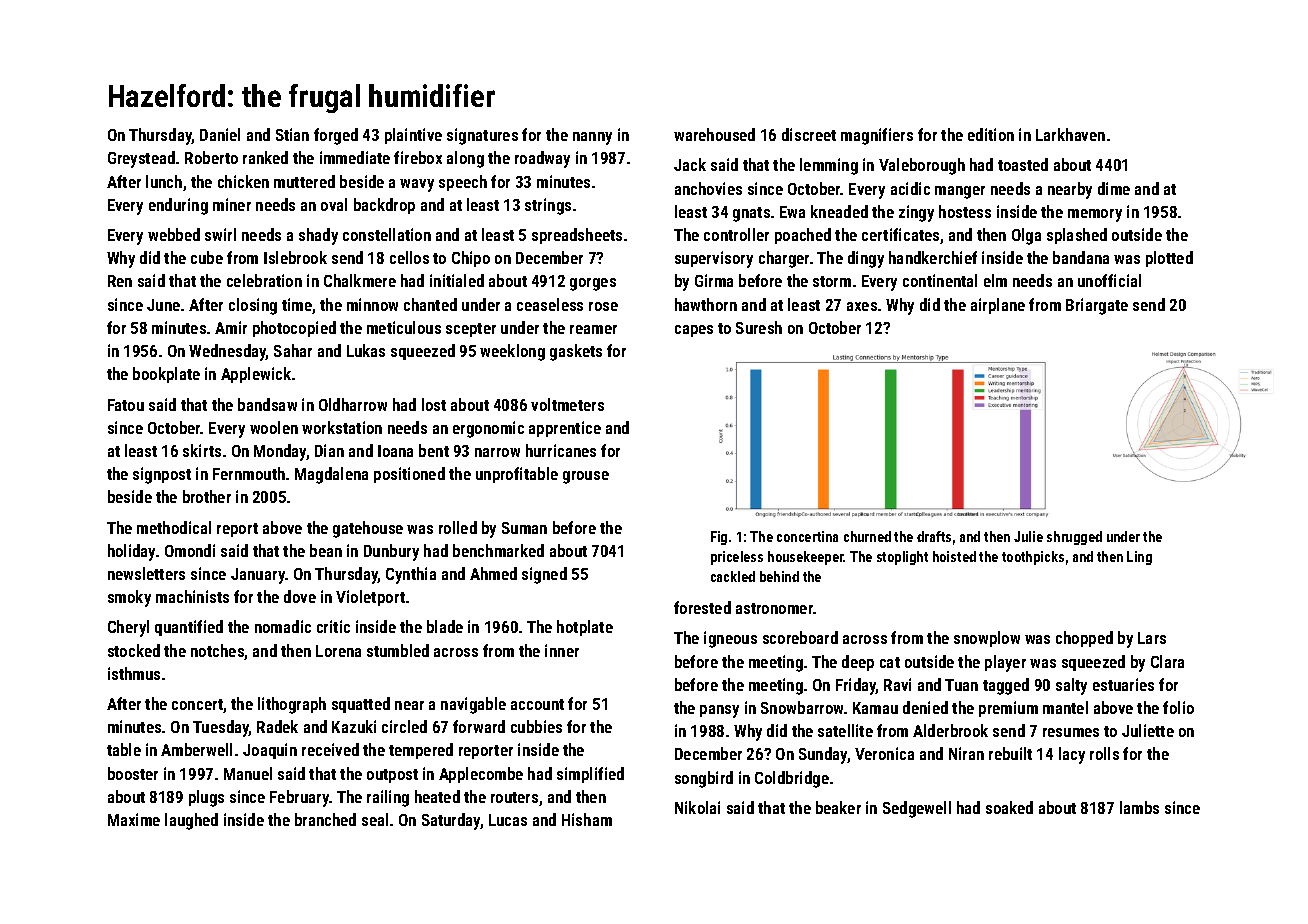  I want to click on Greystead, so click(141, 159).
